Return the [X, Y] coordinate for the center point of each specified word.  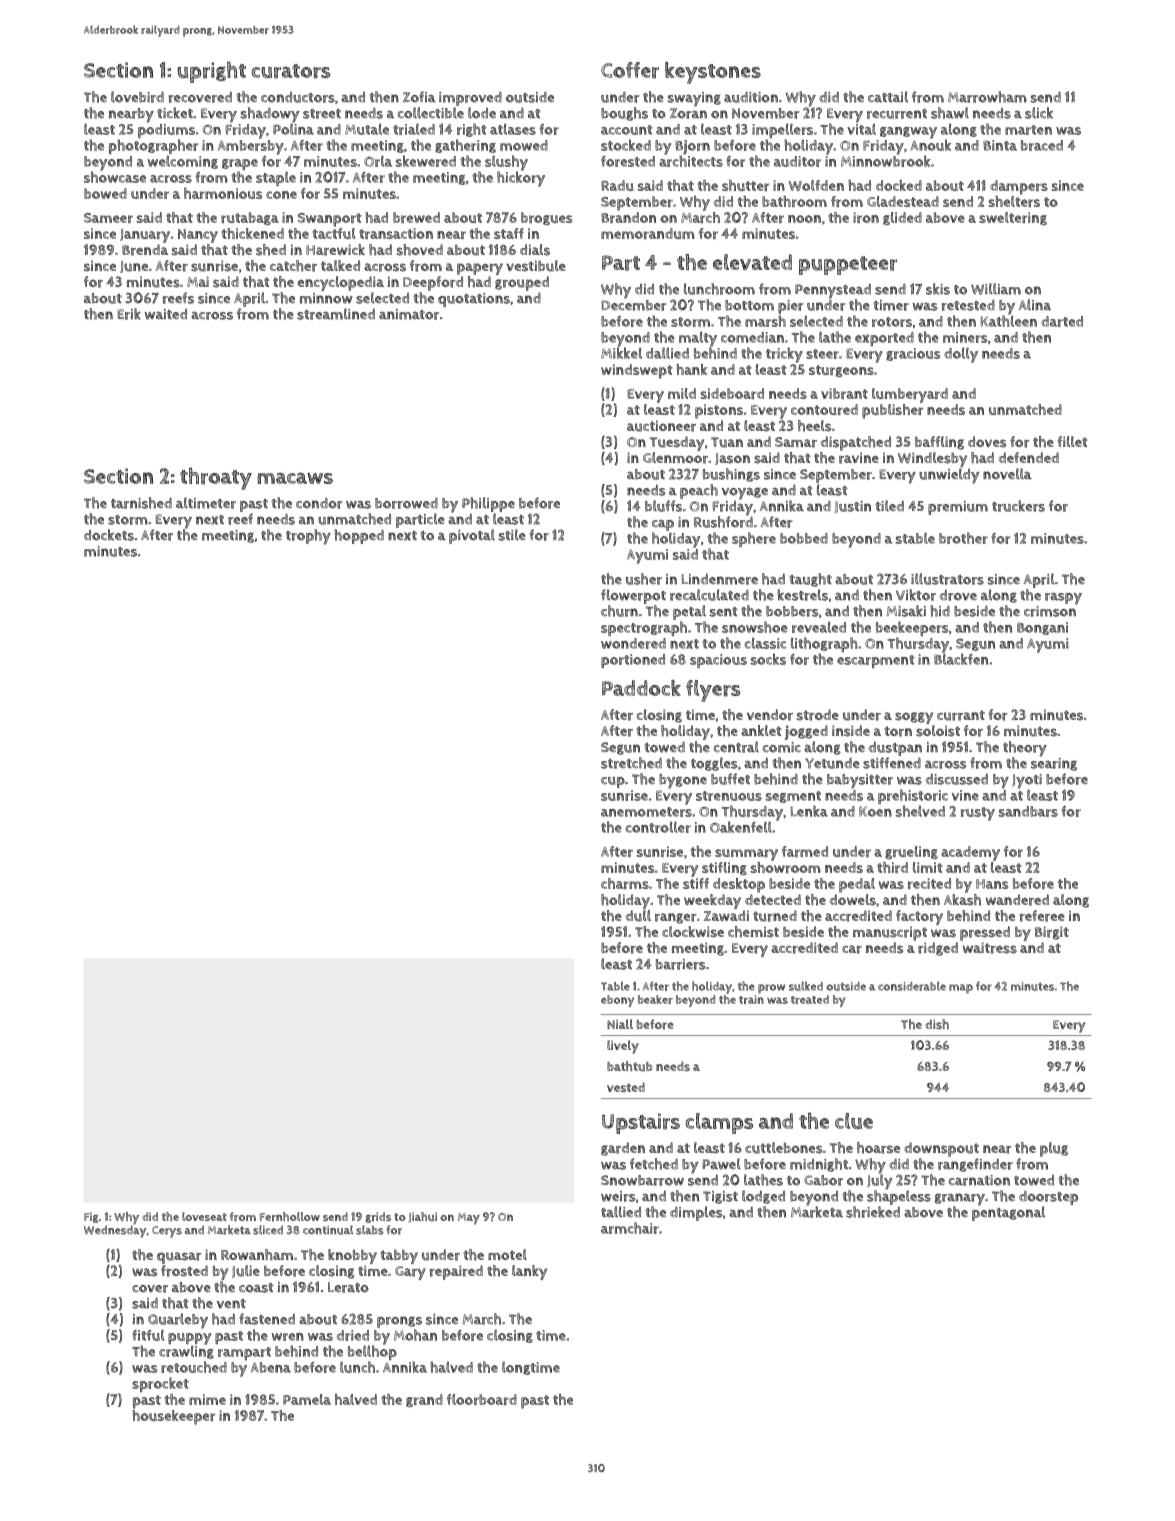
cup [613, 782]
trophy [308, 537]
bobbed [804, 538]
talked [340, 265]
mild [682, 393]
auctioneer [661, 426]
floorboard [482, 1399]
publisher [893, 411]
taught [810, 580]
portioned [633, 661]
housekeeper [174, 1417]
